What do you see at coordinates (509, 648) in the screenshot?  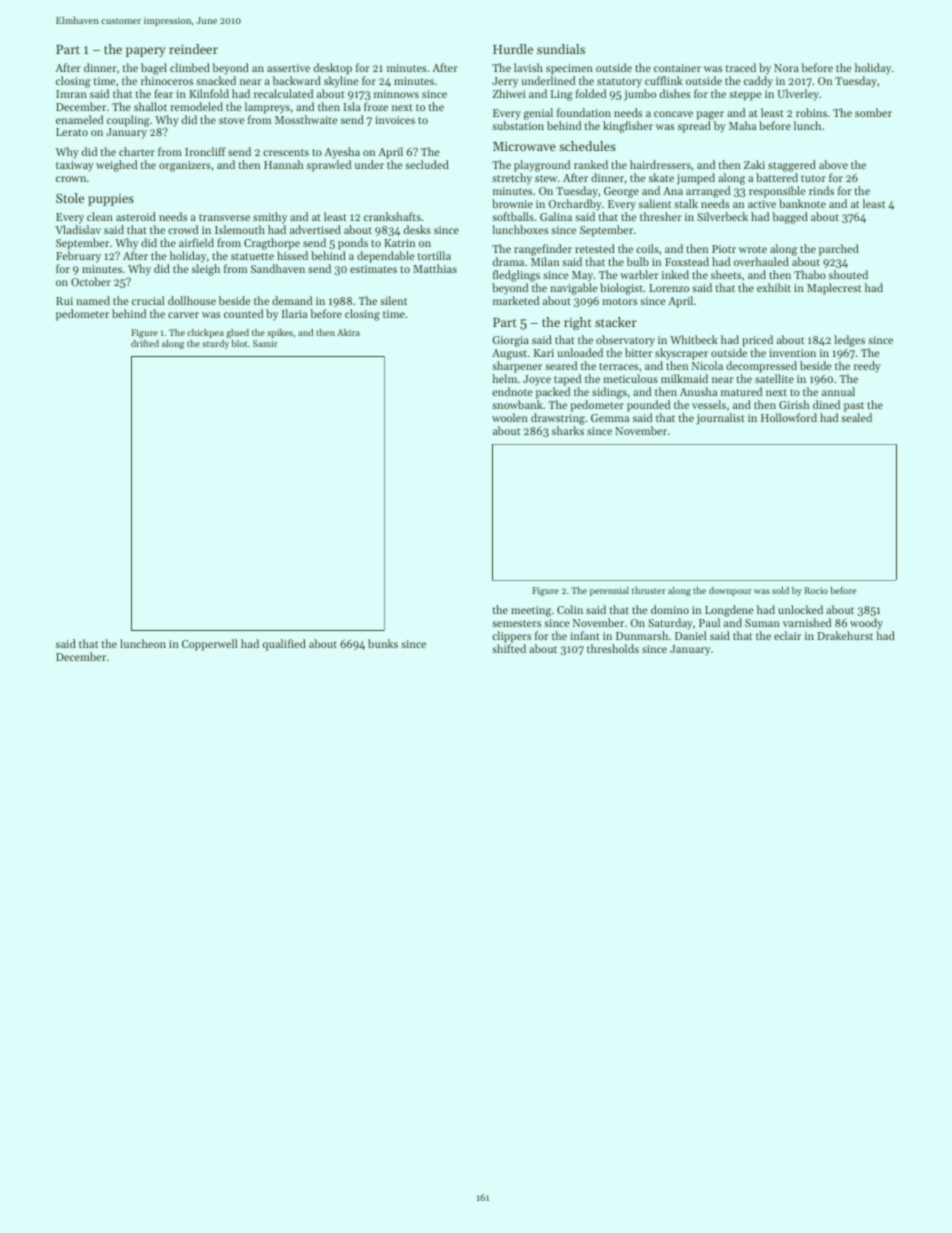 I see `shifted` at bounding box center [509, 648].
